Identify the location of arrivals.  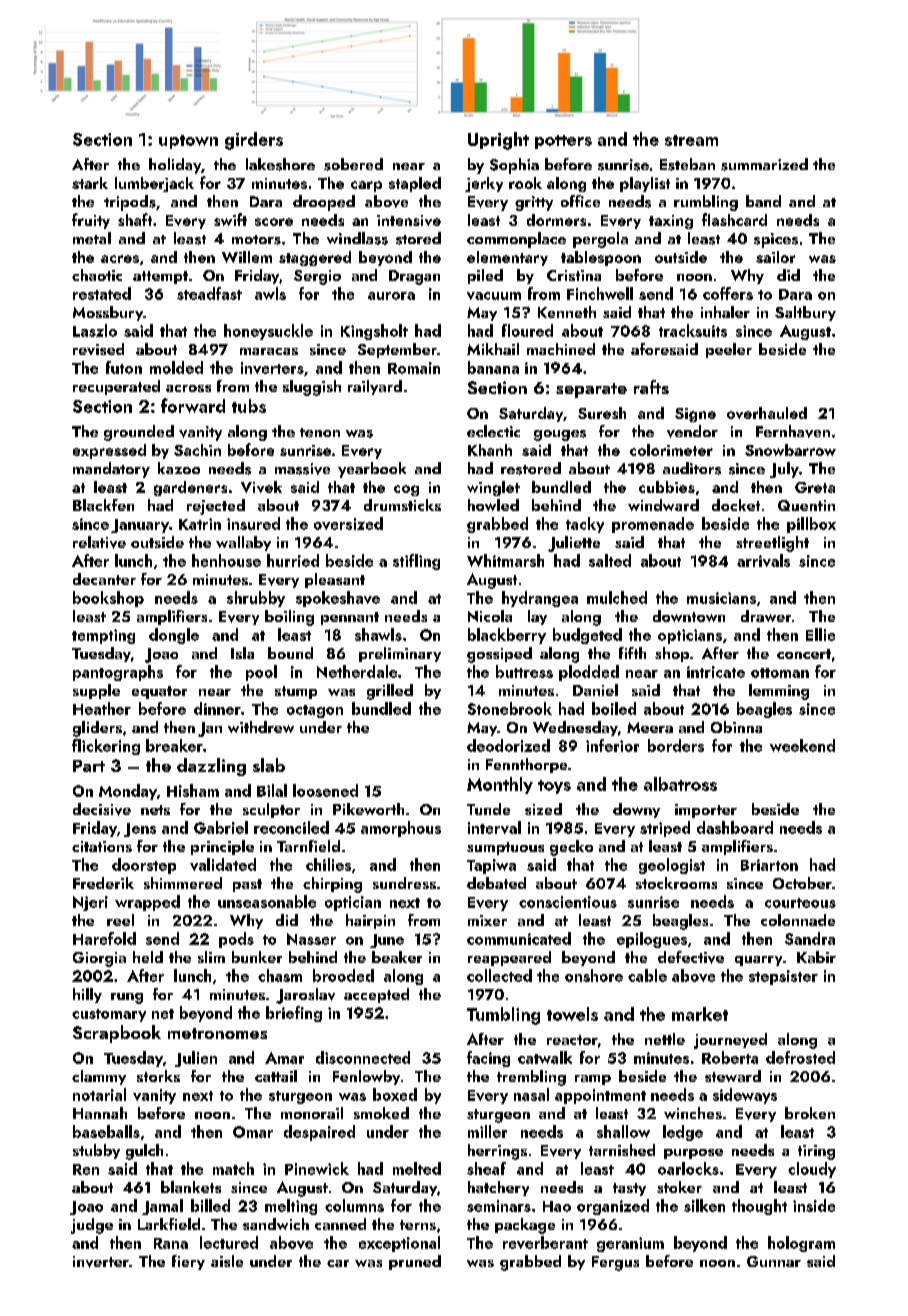
(763, 560).
